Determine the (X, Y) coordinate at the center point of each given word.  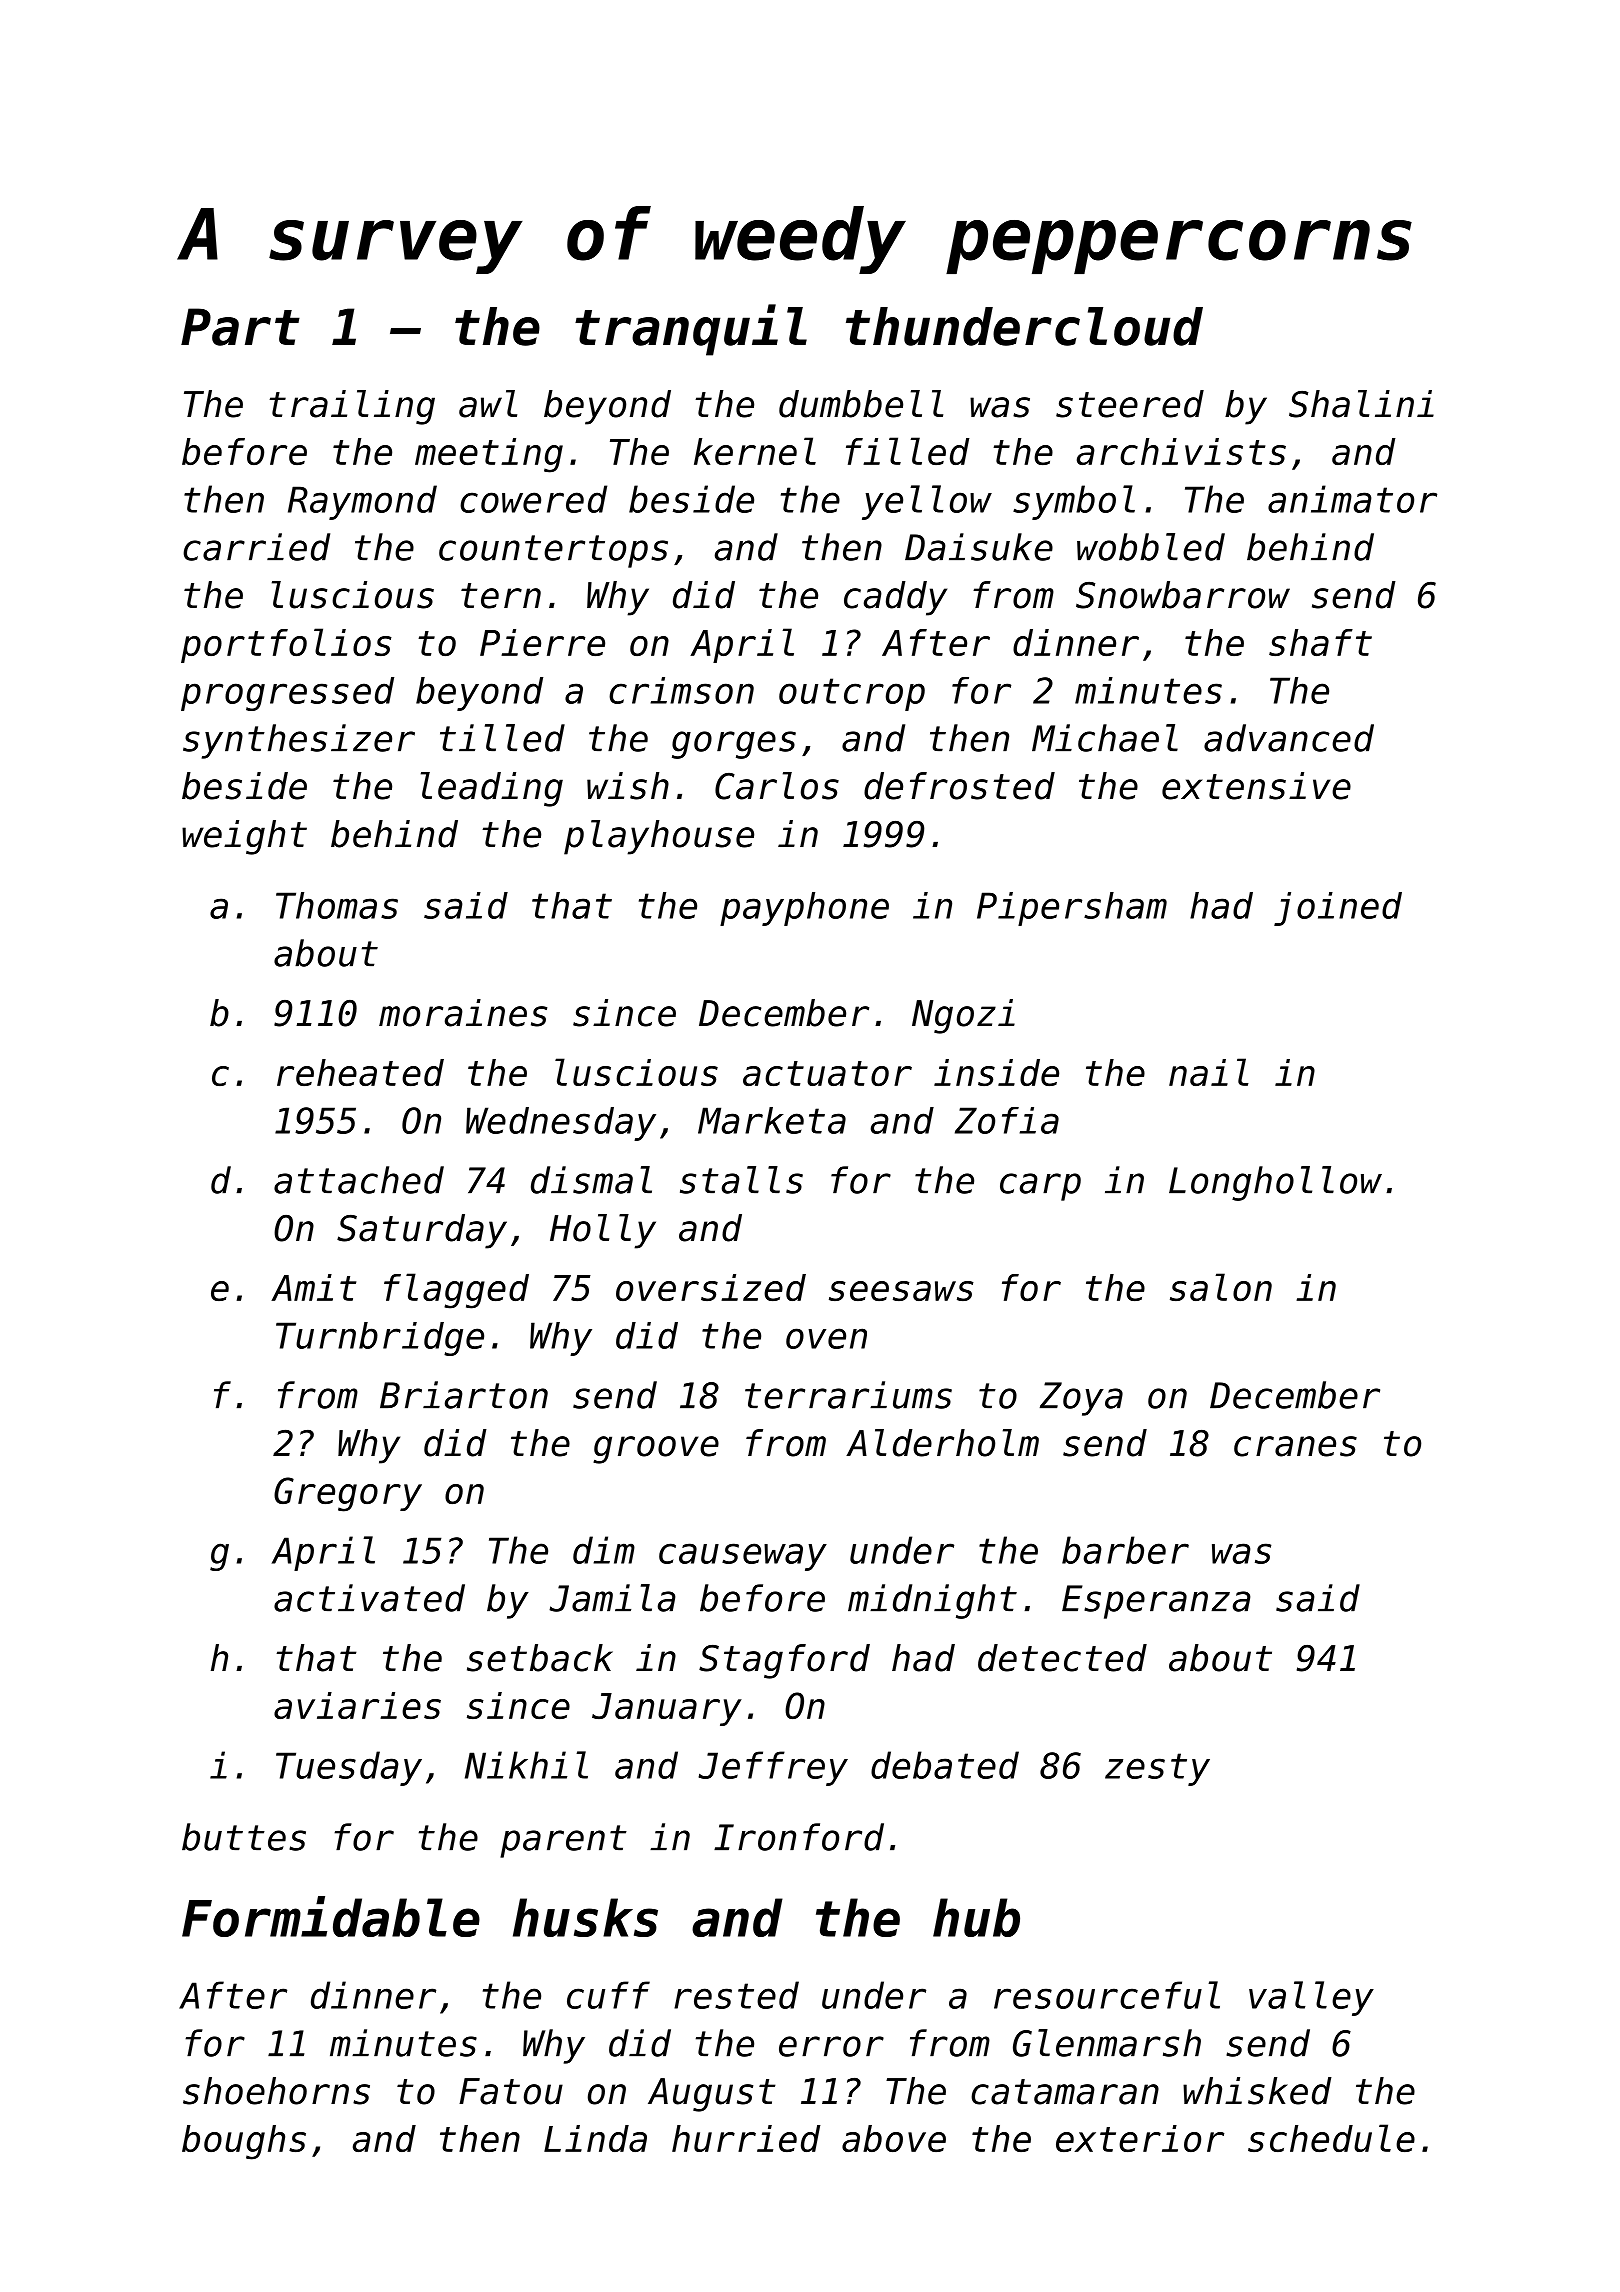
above (894, 2138)
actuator (827, 1073)
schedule (1331, 2138)
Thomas (337, 905)
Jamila (612, 1598)
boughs (244, 2142)
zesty (1157, 1769)
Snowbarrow (1183, 595)
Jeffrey (773, 1768)
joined (1338, 909)
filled (908, 451)
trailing (352, 407)
